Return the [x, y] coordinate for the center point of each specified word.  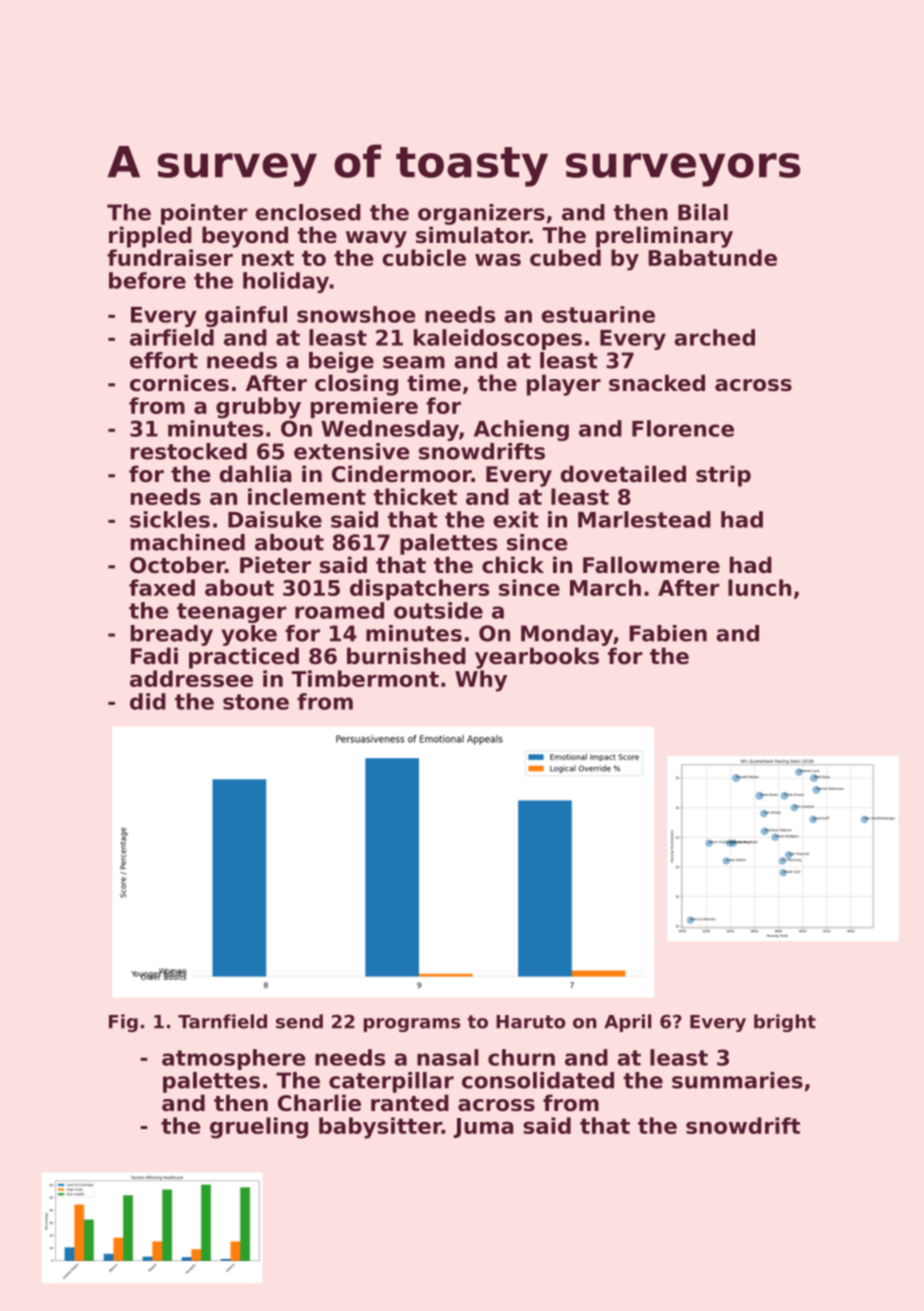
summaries [737, 1080]
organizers [481, 214]
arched [714, 337]
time [434, 383]
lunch [759, 587]
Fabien [668, 633]
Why [481, 681]
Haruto [530, 1022]
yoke [249, 635]
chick [513, 565]
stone [256, 702]
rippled [150, 237]
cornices [179, 383]
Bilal [703, 212]
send [299, 1021]
